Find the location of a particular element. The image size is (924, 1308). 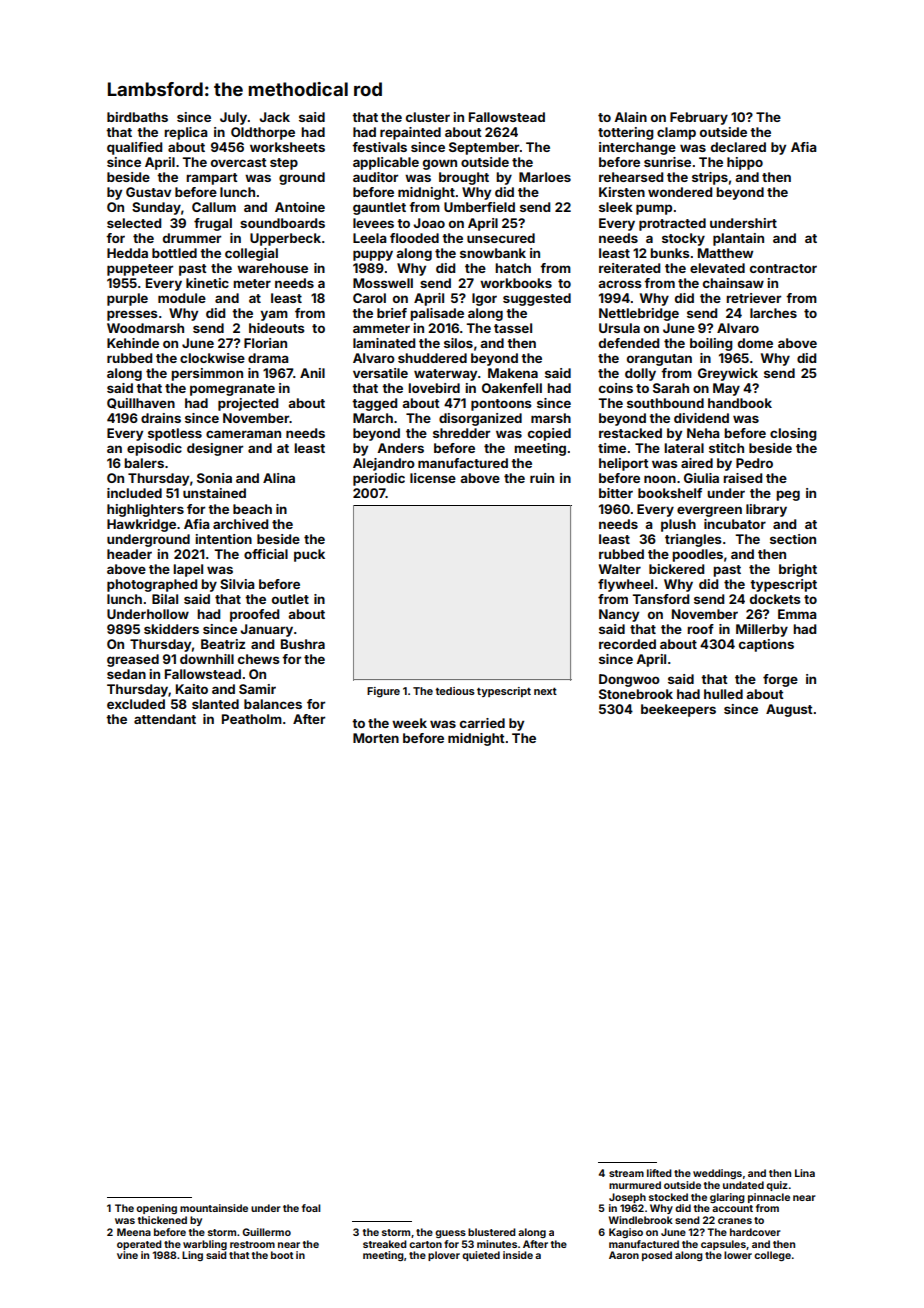

opening is located at coordinates (156, 1209).
